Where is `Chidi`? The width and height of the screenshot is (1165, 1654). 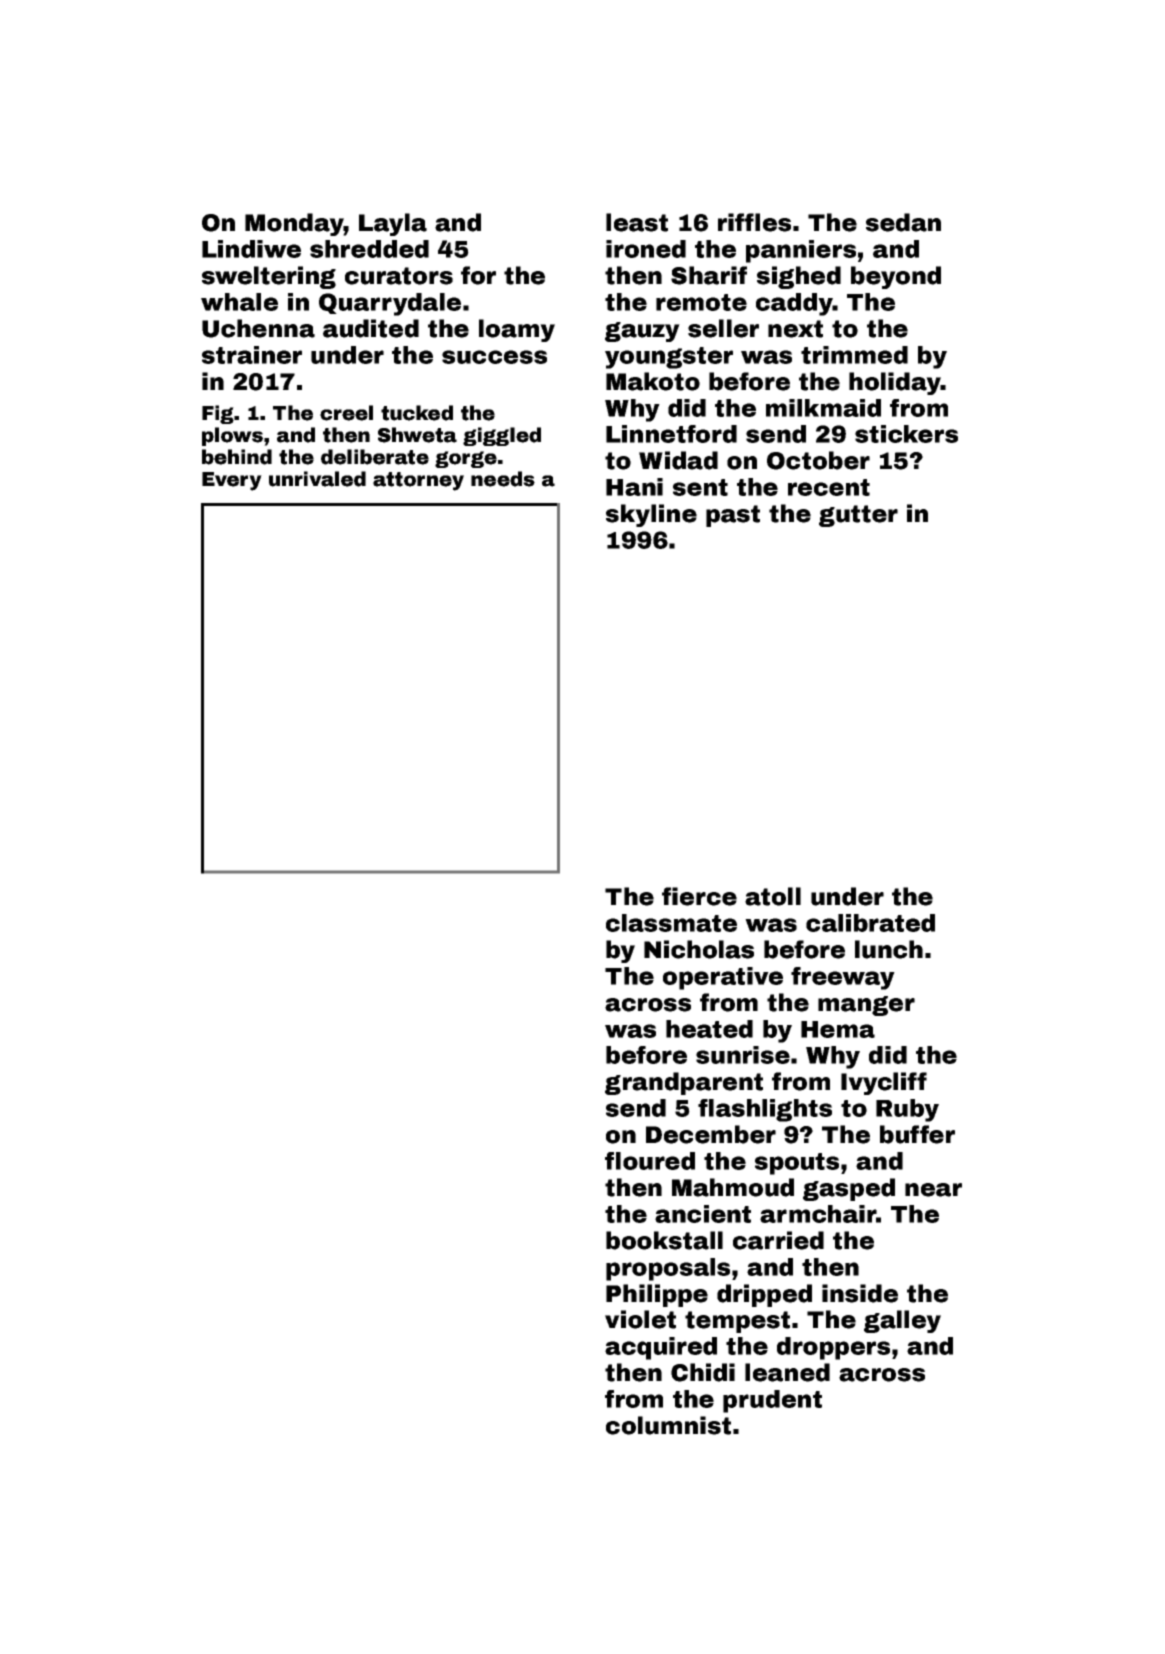
Chidi is located at coordinates (703, 1372).
